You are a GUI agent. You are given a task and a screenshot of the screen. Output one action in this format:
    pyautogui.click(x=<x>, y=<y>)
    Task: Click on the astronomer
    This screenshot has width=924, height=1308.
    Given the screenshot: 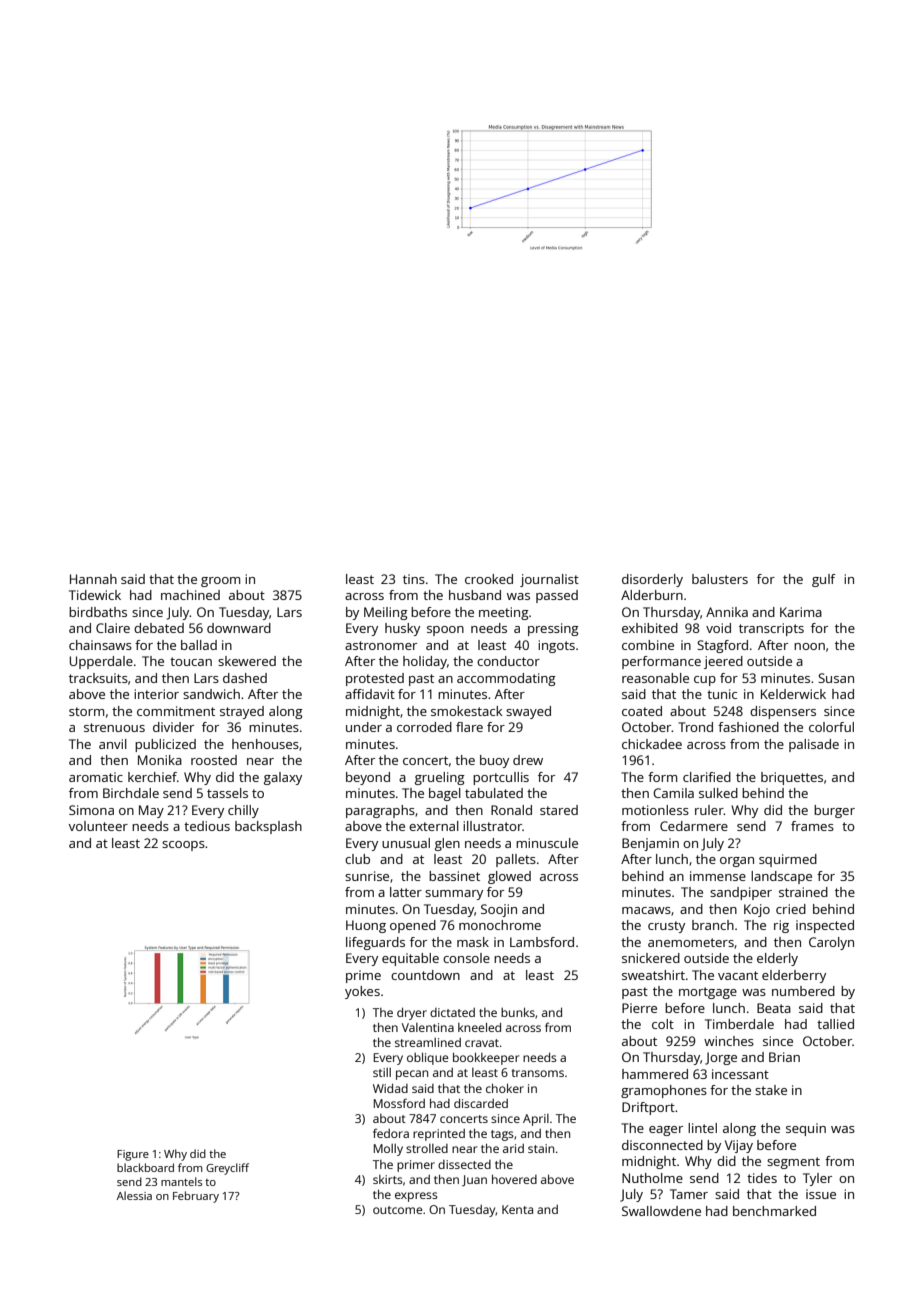 What is the action you would take?
    pyautogui.click(x=381, y=645)
